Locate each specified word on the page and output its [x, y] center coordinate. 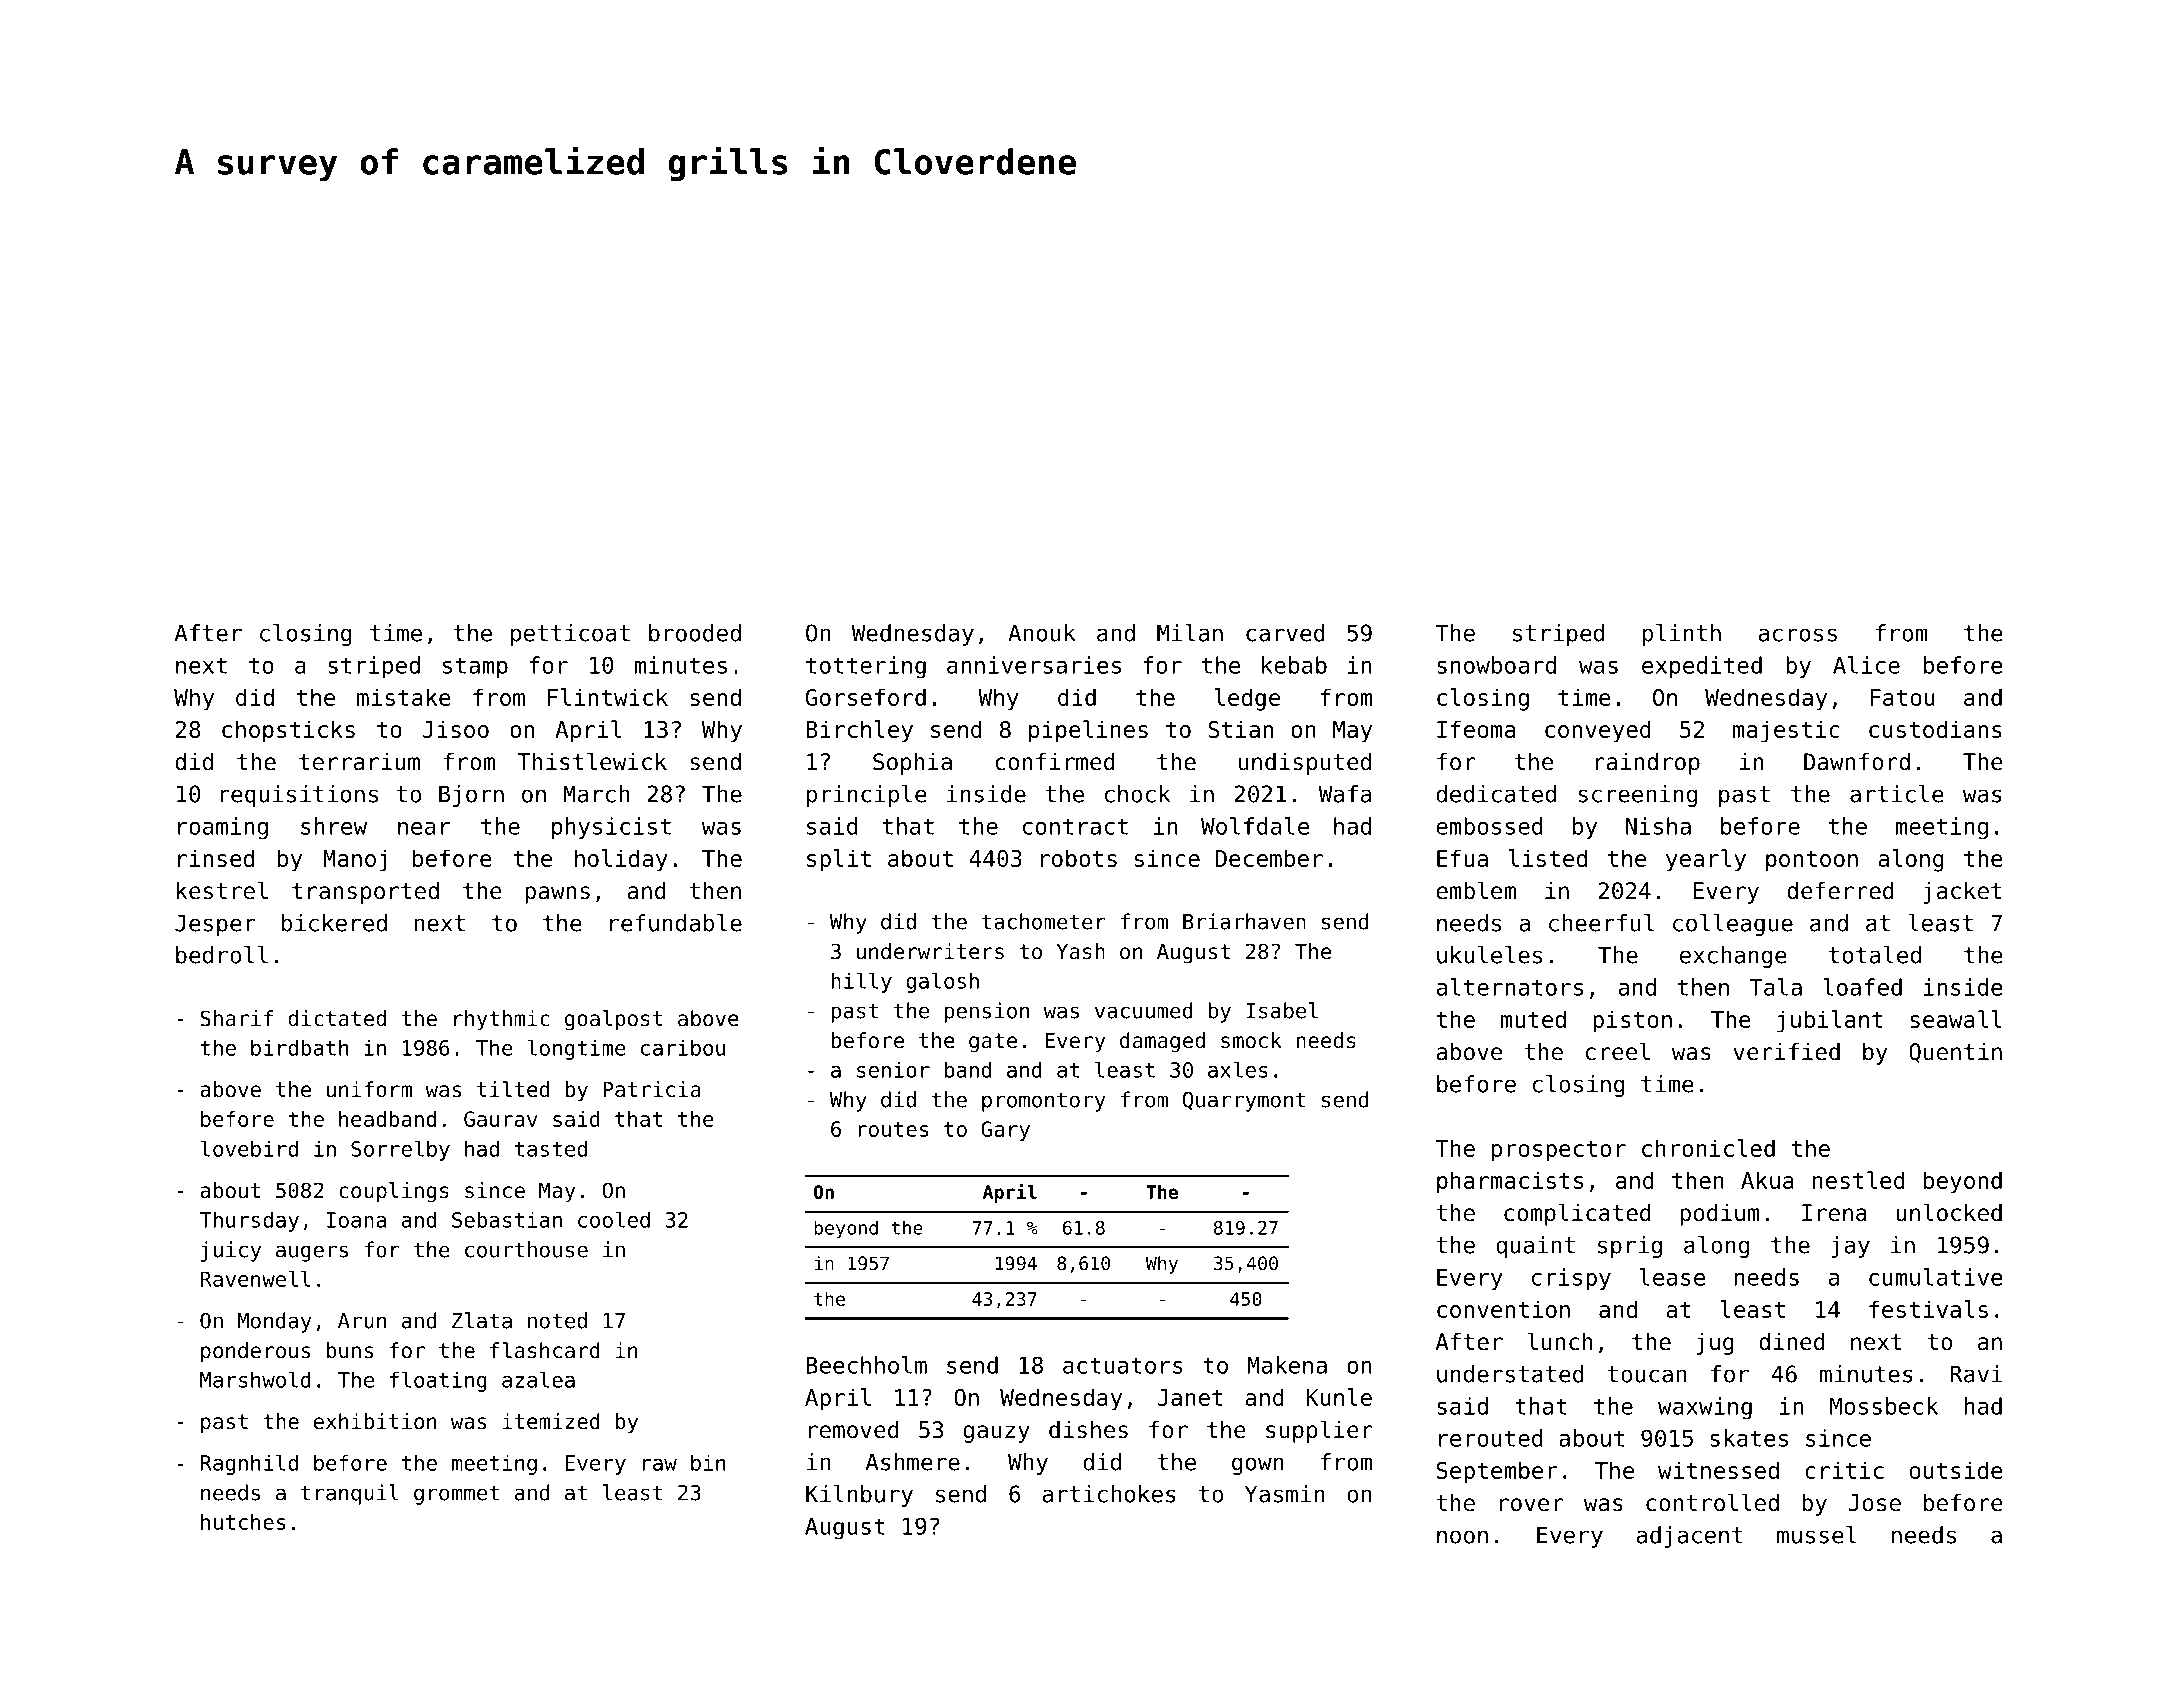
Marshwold [255, 1379]
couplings [394, 1192]
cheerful [1601, 923]
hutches [243, 1522]
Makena [1287, 1365]
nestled [1859, 1180]
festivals [1928, 1309]
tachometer [1044, 921]
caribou [683, 1047]
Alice [1866, 665]
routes [893, 1129]
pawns [557, 895]
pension [987, 1012]
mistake [404, 697]
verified [1786, 1052]
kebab [1294, 665]
